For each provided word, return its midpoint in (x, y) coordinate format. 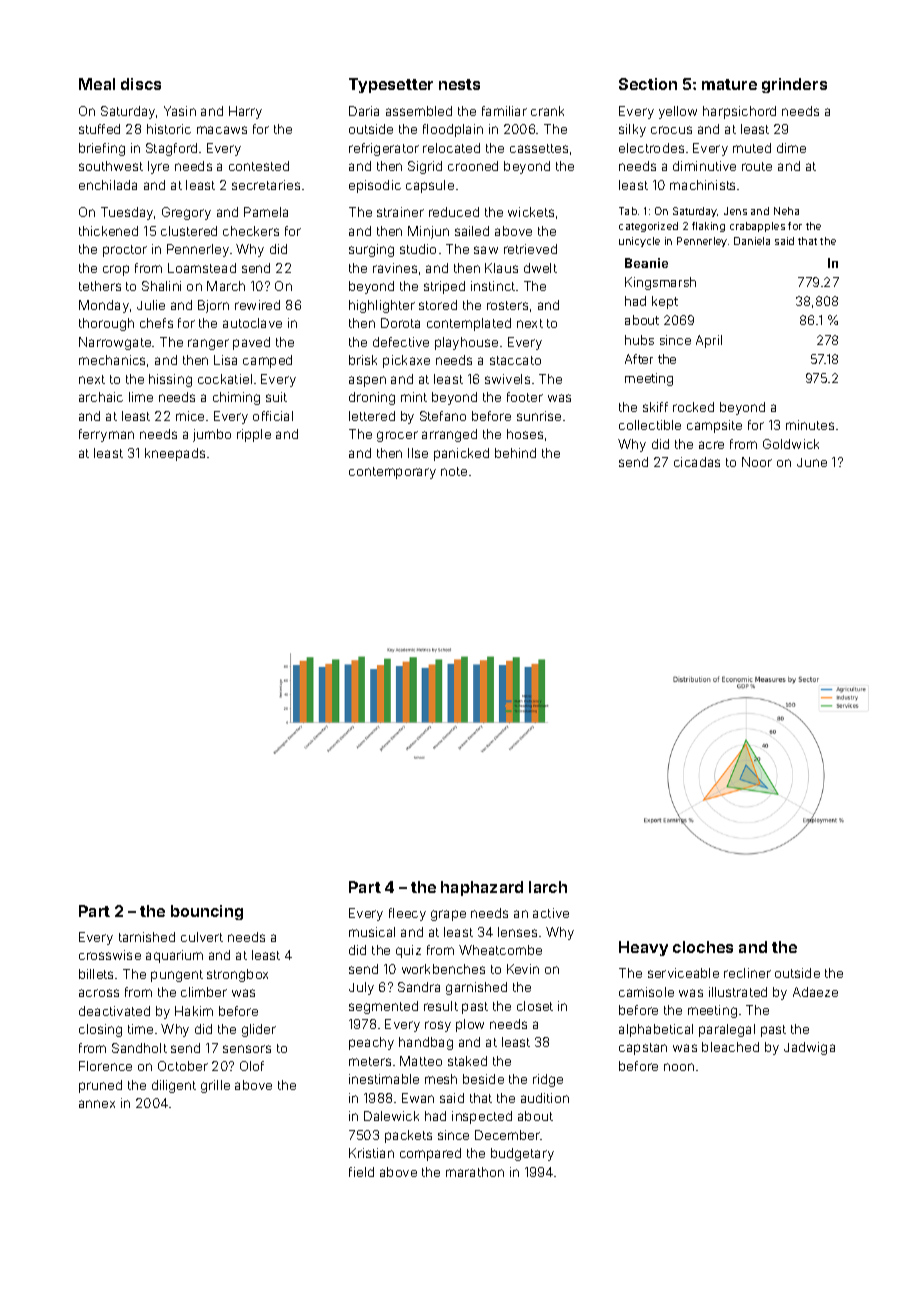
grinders (794, 85)
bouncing (207, 912)
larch (548, 887)
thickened (108, 231)
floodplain (453, 130)
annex (97, 1104)
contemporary (392, 473)
